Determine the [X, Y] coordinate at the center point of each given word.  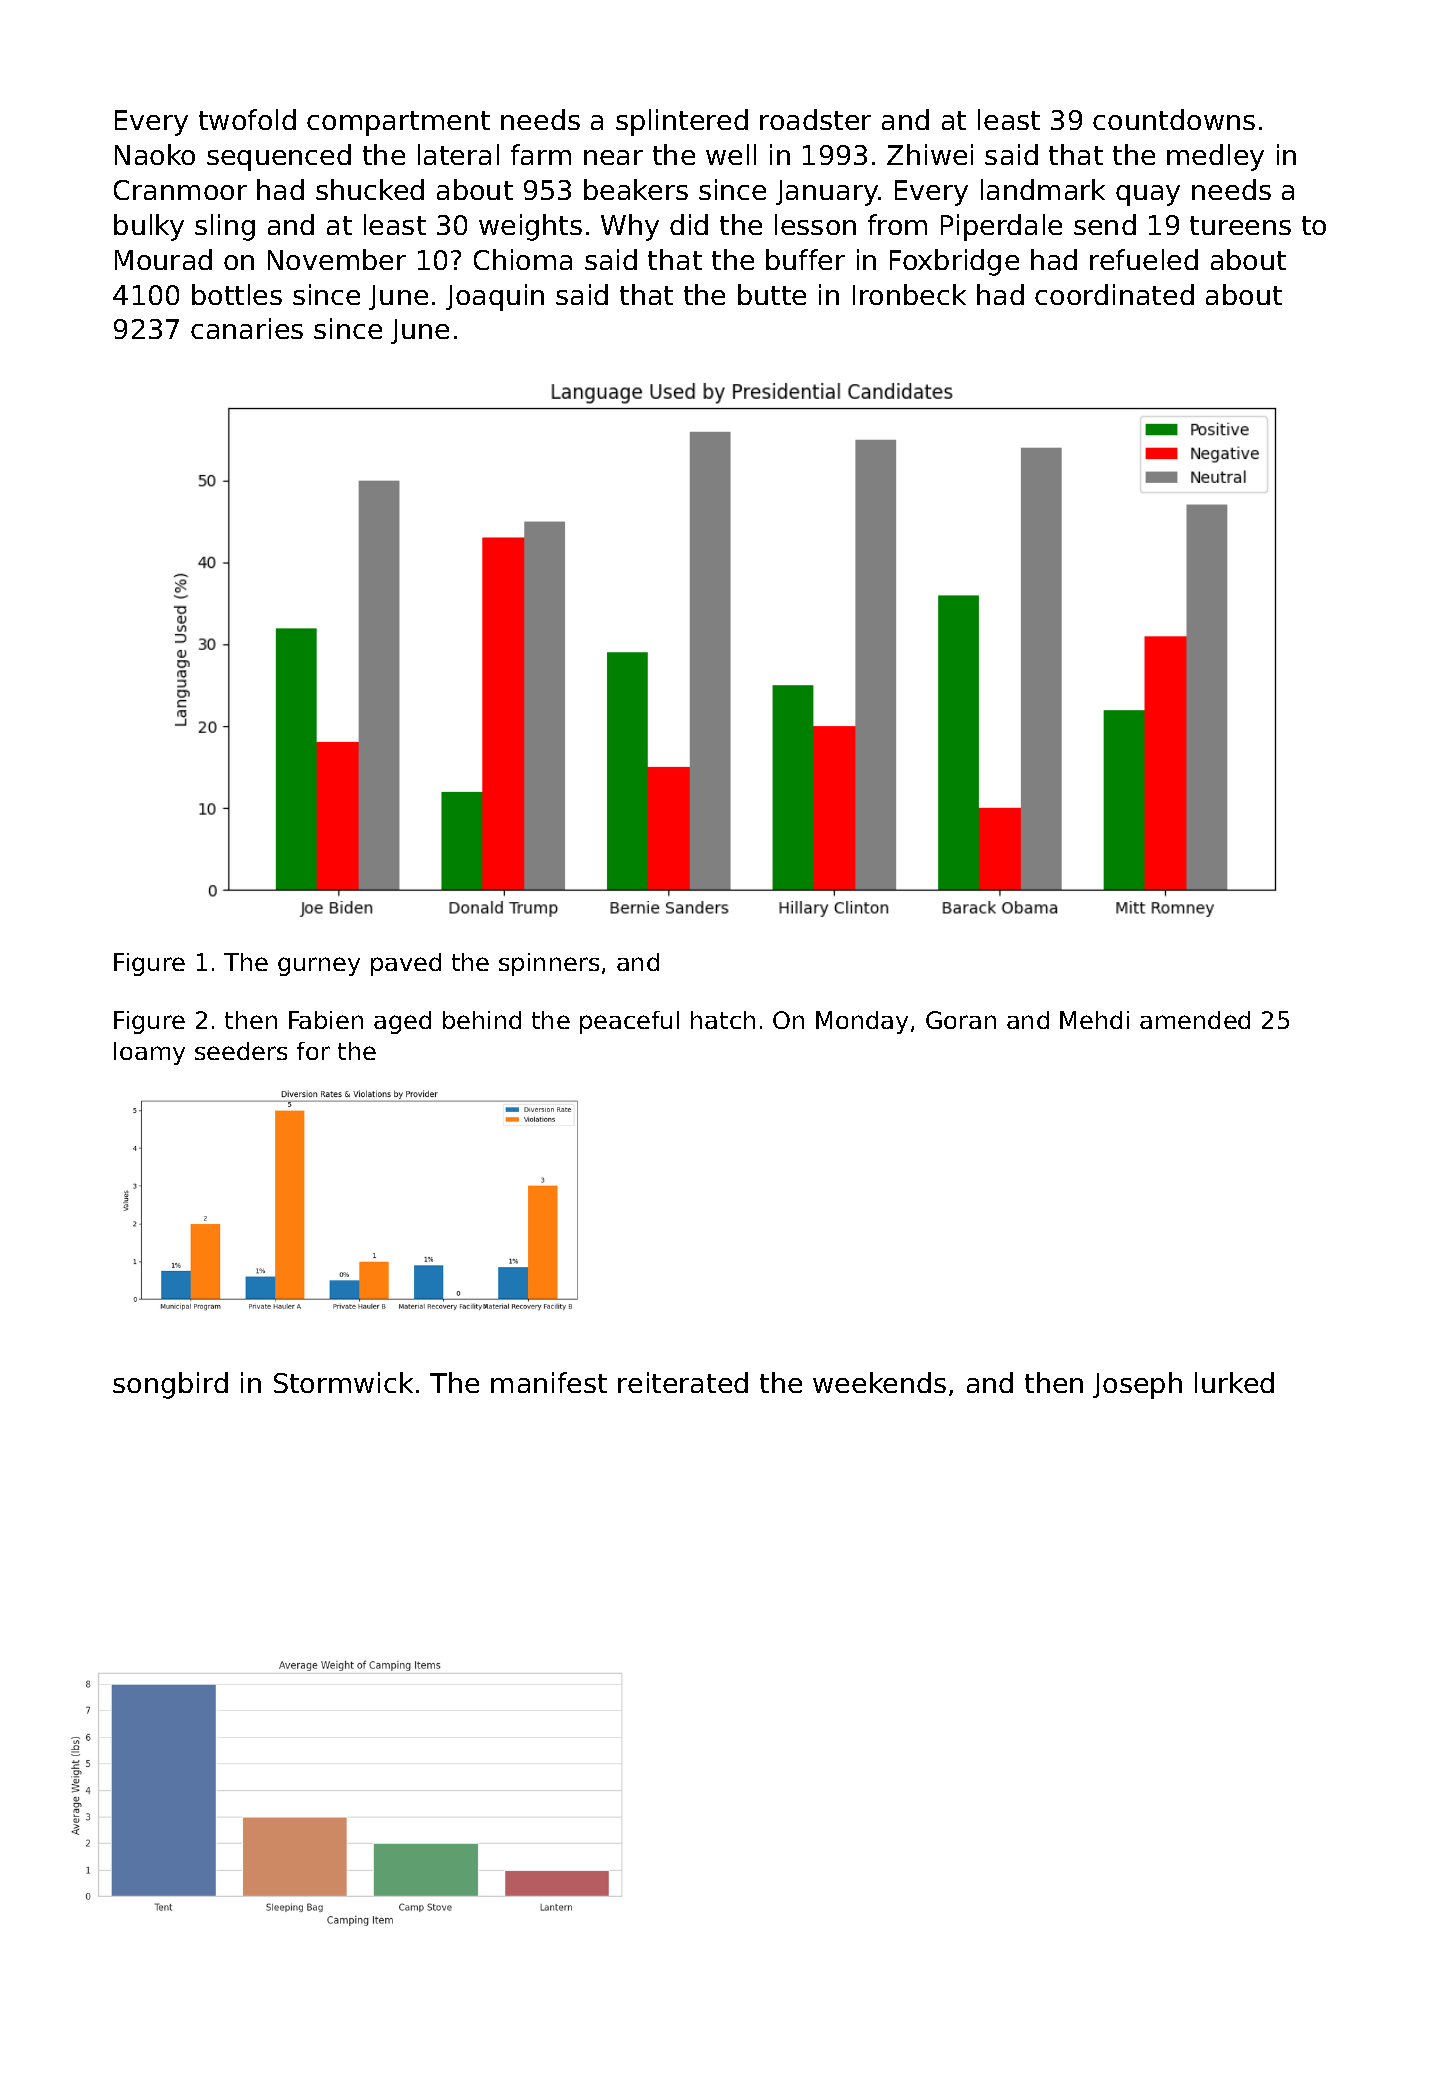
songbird [170, 1385]
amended [1195, 1020]
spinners [549, 964]
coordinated [1114, 294]
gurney [319, 966]
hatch [723, 1020]
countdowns [1174, 119]
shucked [370, 189]
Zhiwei [930, 154]
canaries [247, 328]
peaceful [629, 1022]
